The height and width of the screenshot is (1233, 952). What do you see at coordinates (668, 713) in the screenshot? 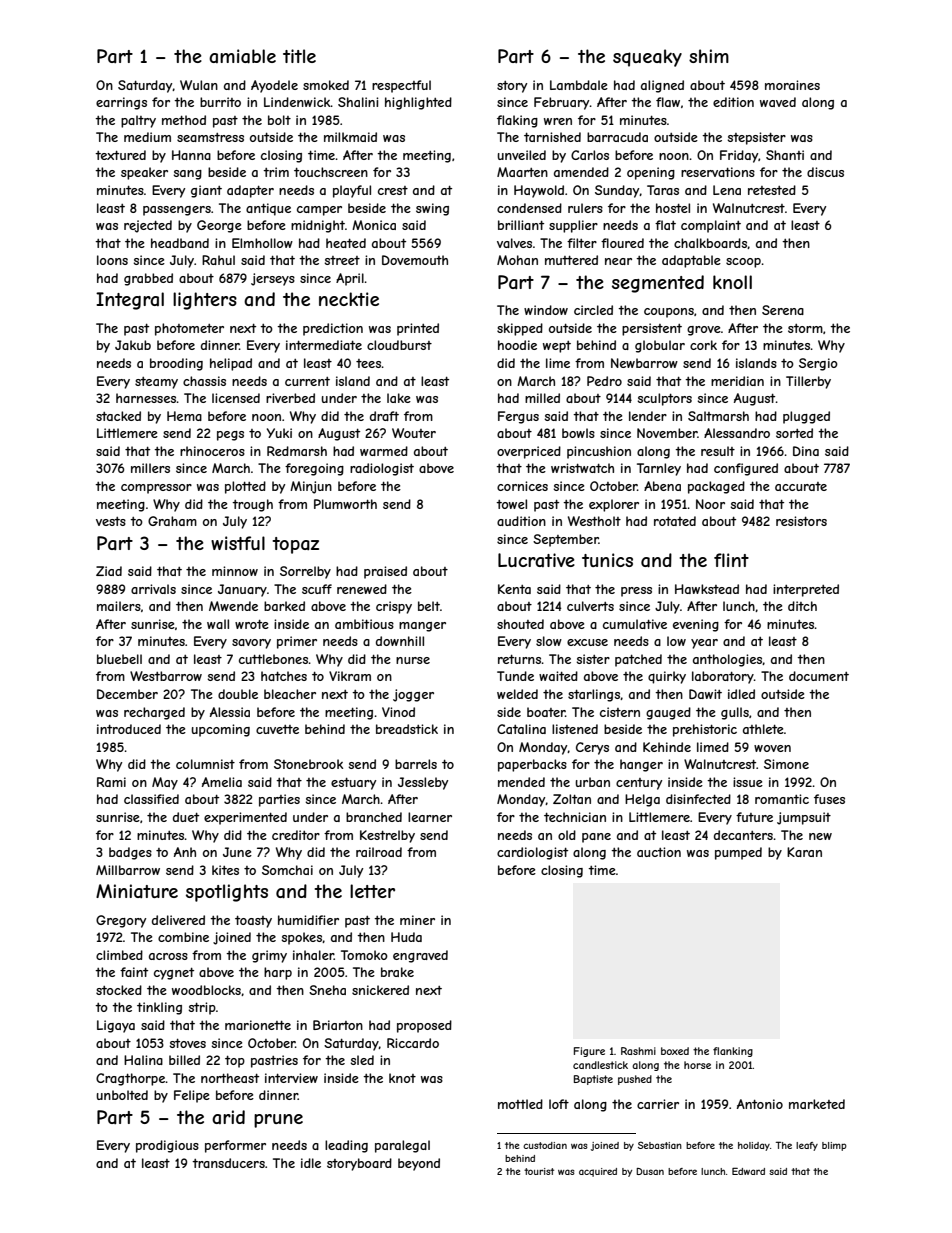
I see `gauged` at bounding box center [668, 713].
